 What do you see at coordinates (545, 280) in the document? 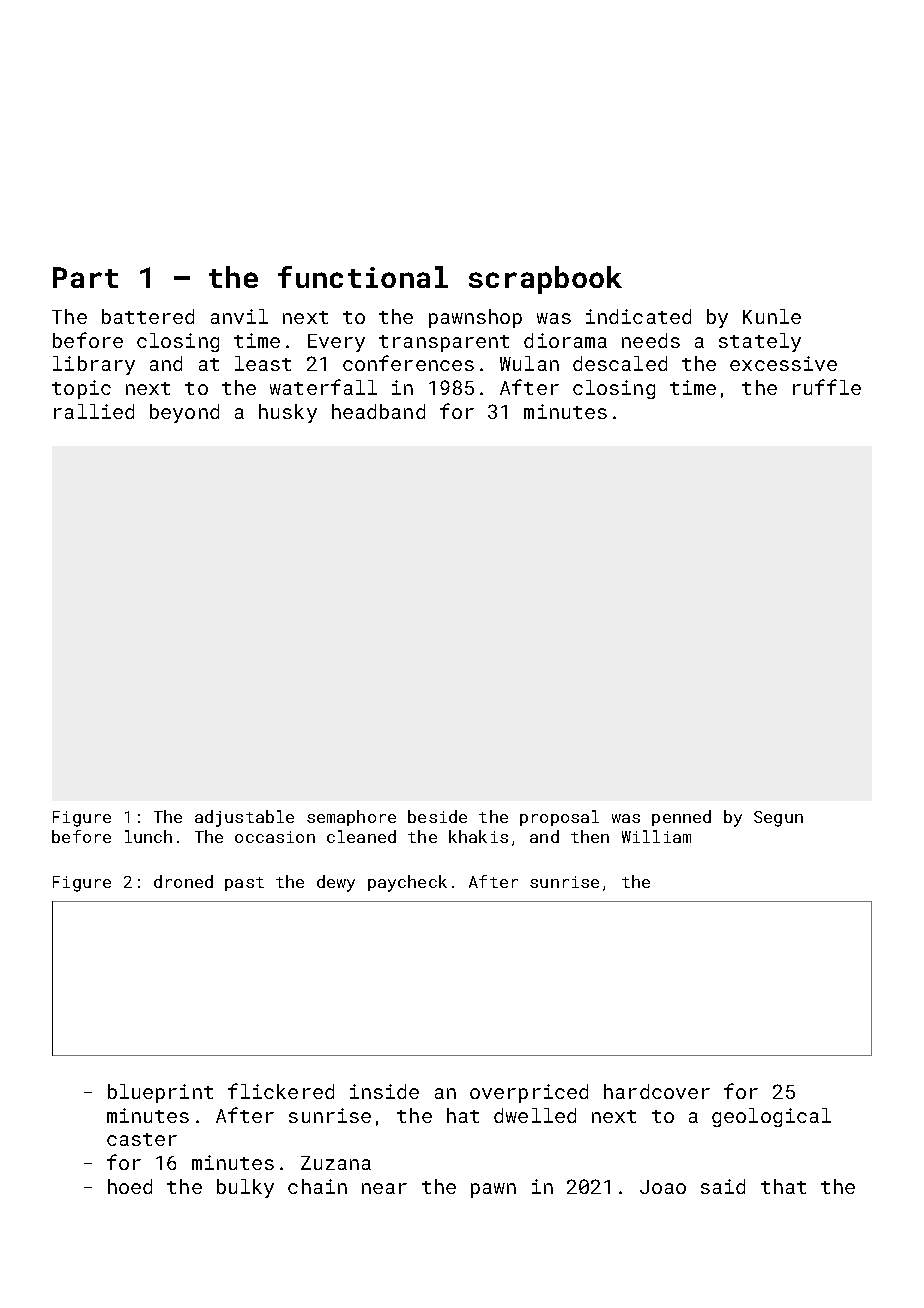
I see `scrapbook` at bounding box center [545, 280].
